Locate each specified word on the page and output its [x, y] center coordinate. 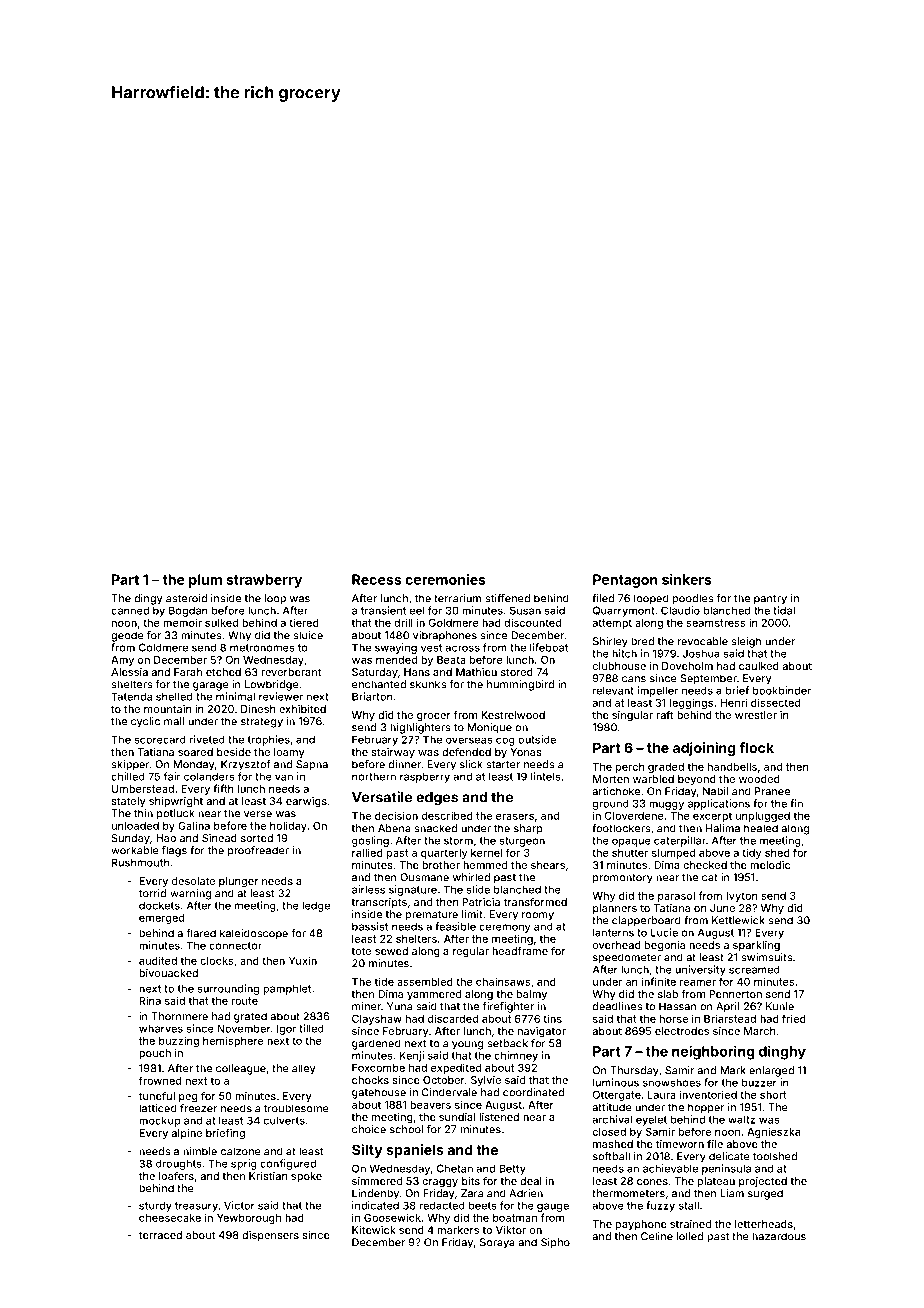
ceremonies [445, 579]
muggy [666, 805]
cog [505, 741]
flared [201, 933]
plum [205, 581]
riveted [207, 739]
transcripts [379, 903]
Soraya [497, 1243]
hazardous [779, 1236]
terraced [160, 1235]
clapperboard [646, 921]
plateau [716, 1182]
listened [499, 1117]
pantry [770, 600]
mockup [159, 1122]
